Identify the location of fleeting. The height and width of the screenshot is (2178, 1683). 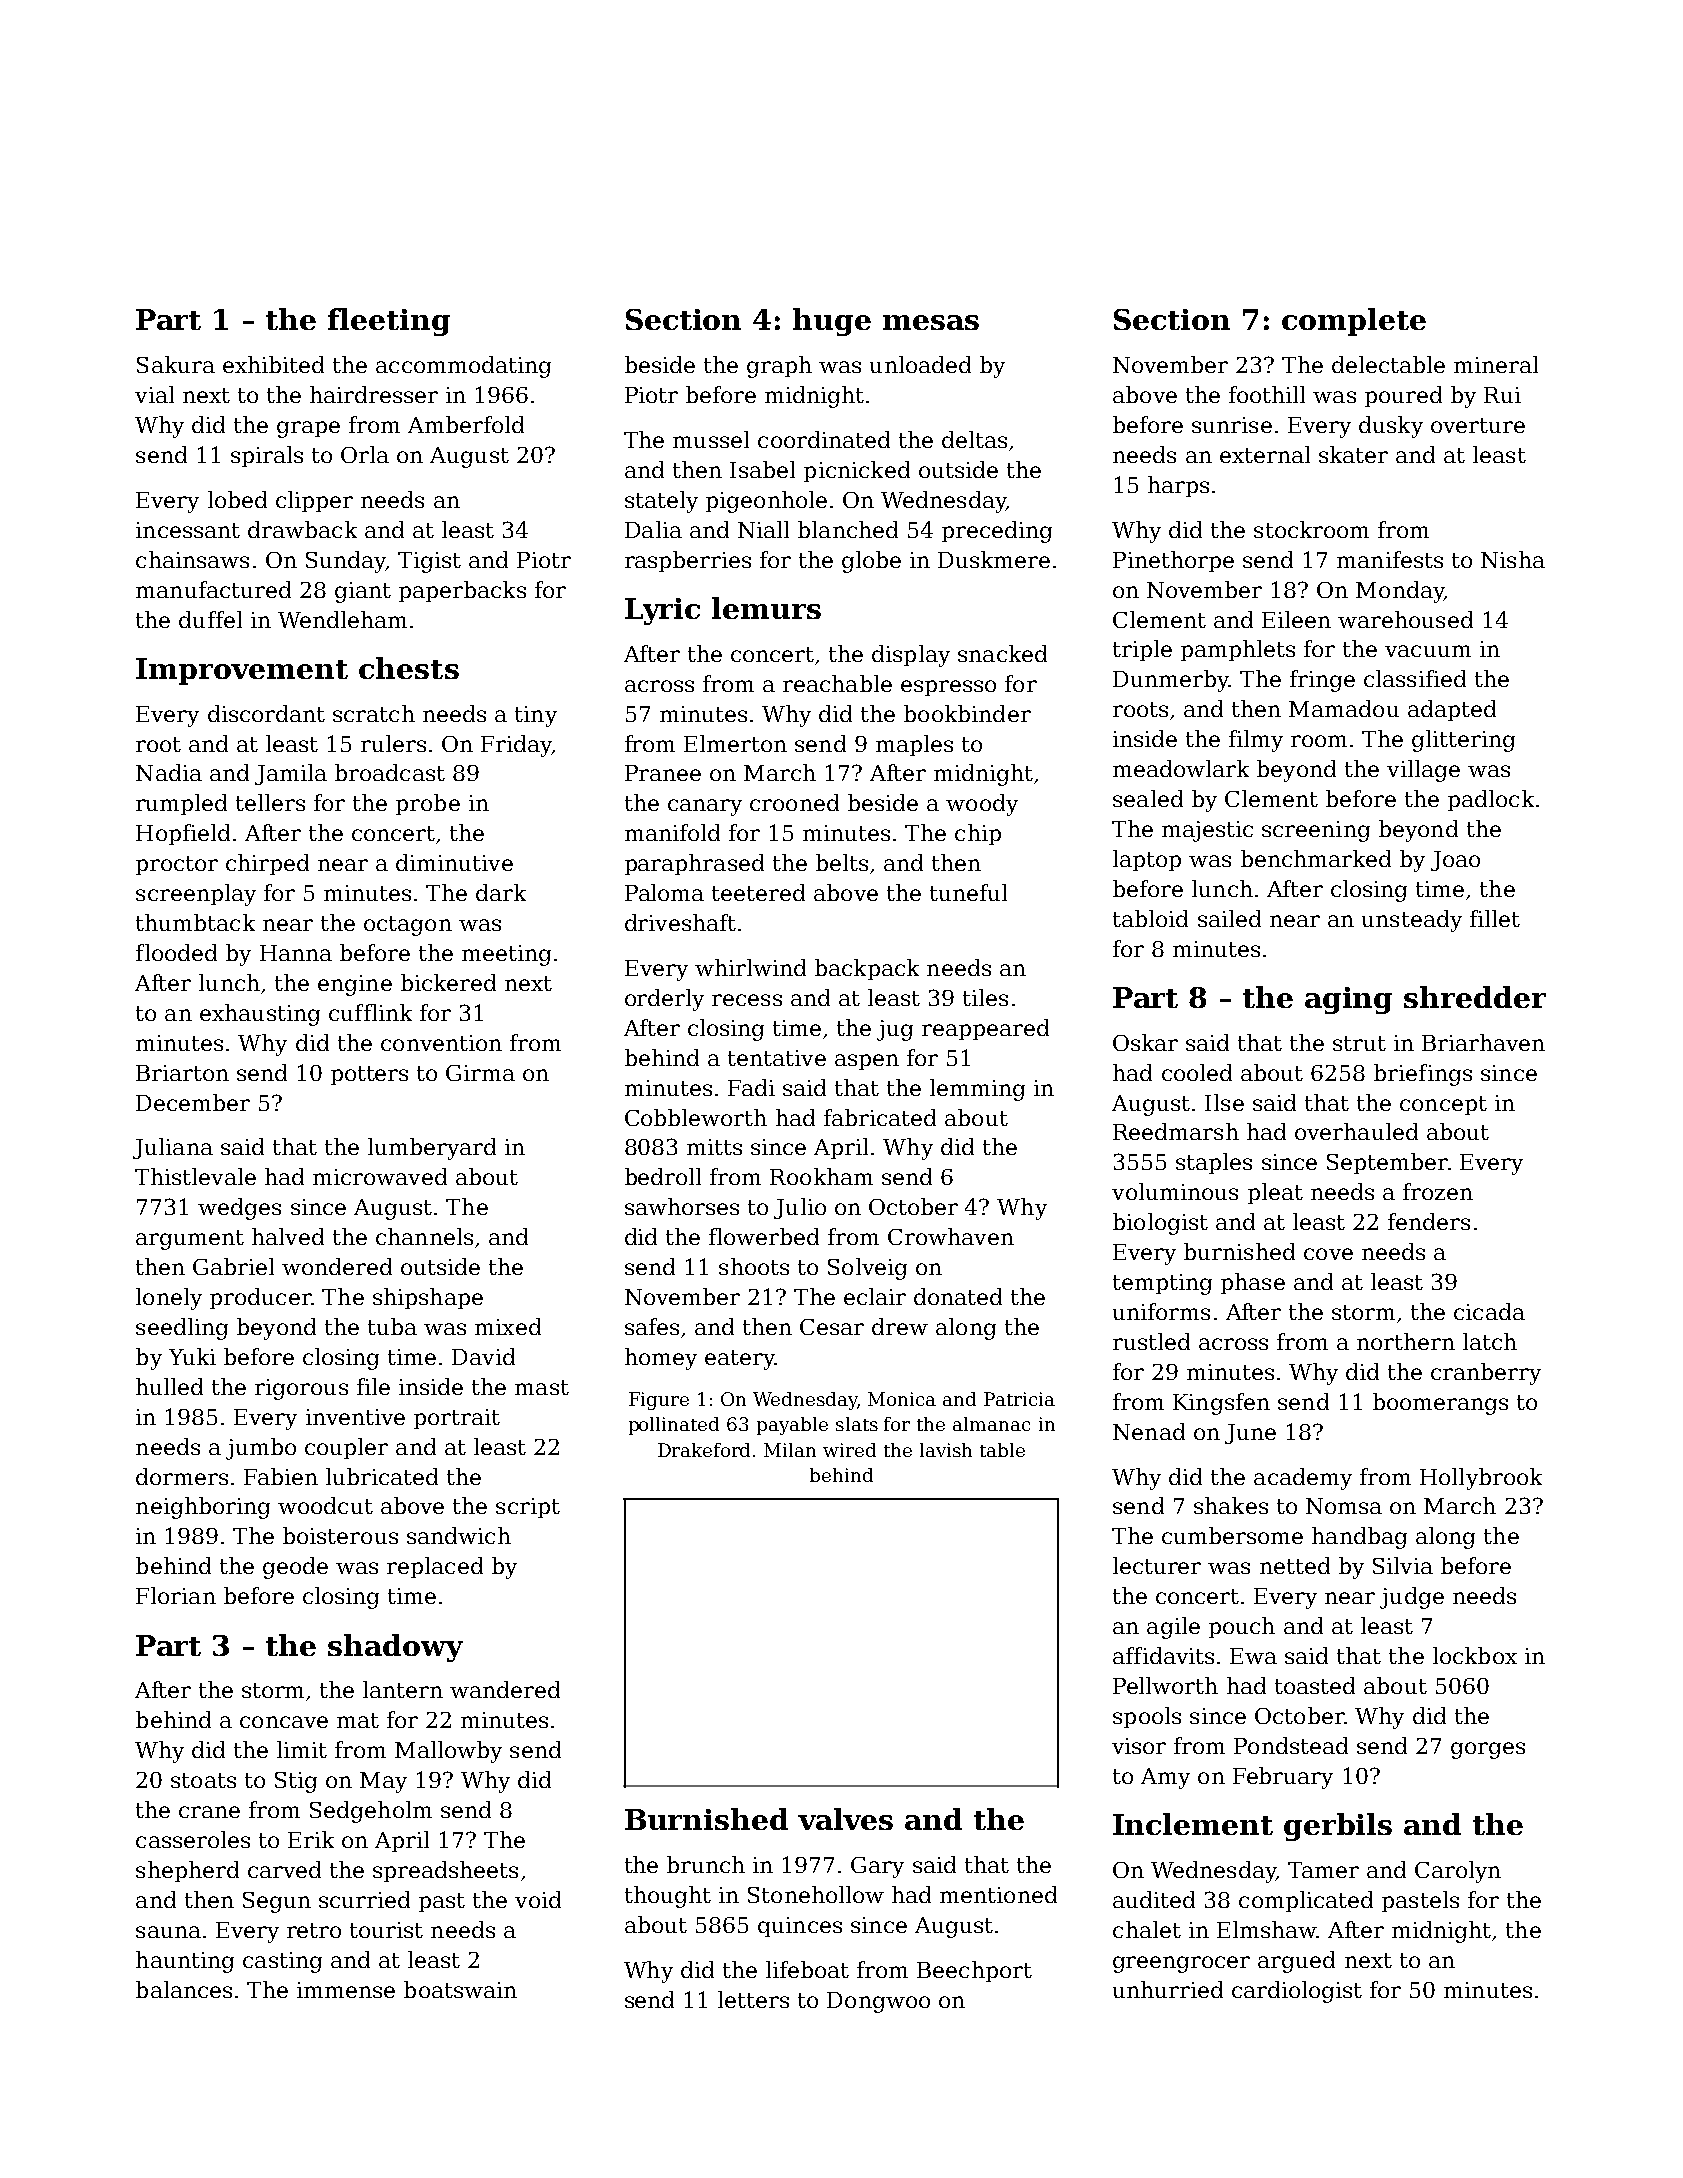
(389, 322).
